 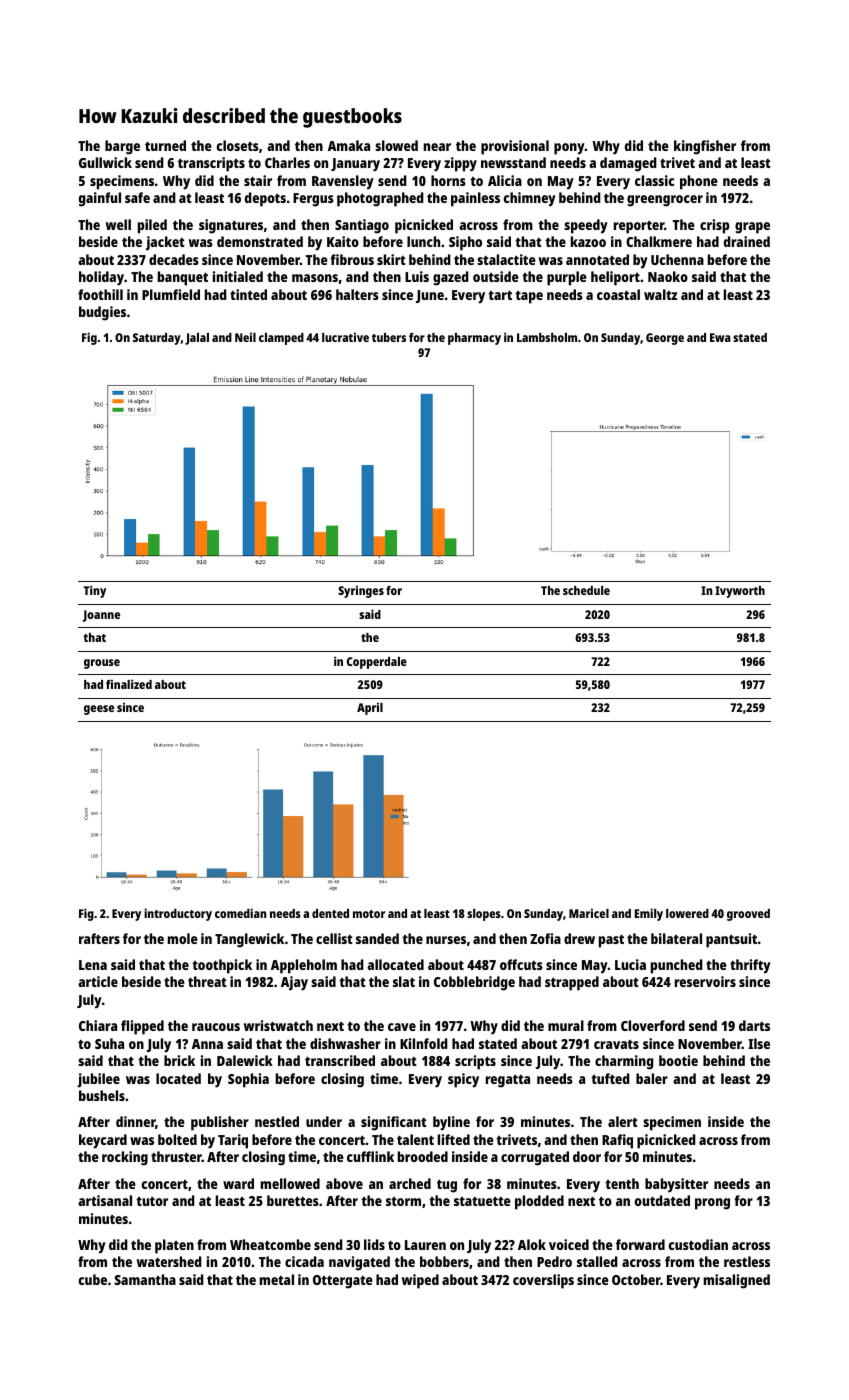 What do you see at coordinates (93, 1279) in the image?
I see `cube` at bounding box center [93, 1279].
